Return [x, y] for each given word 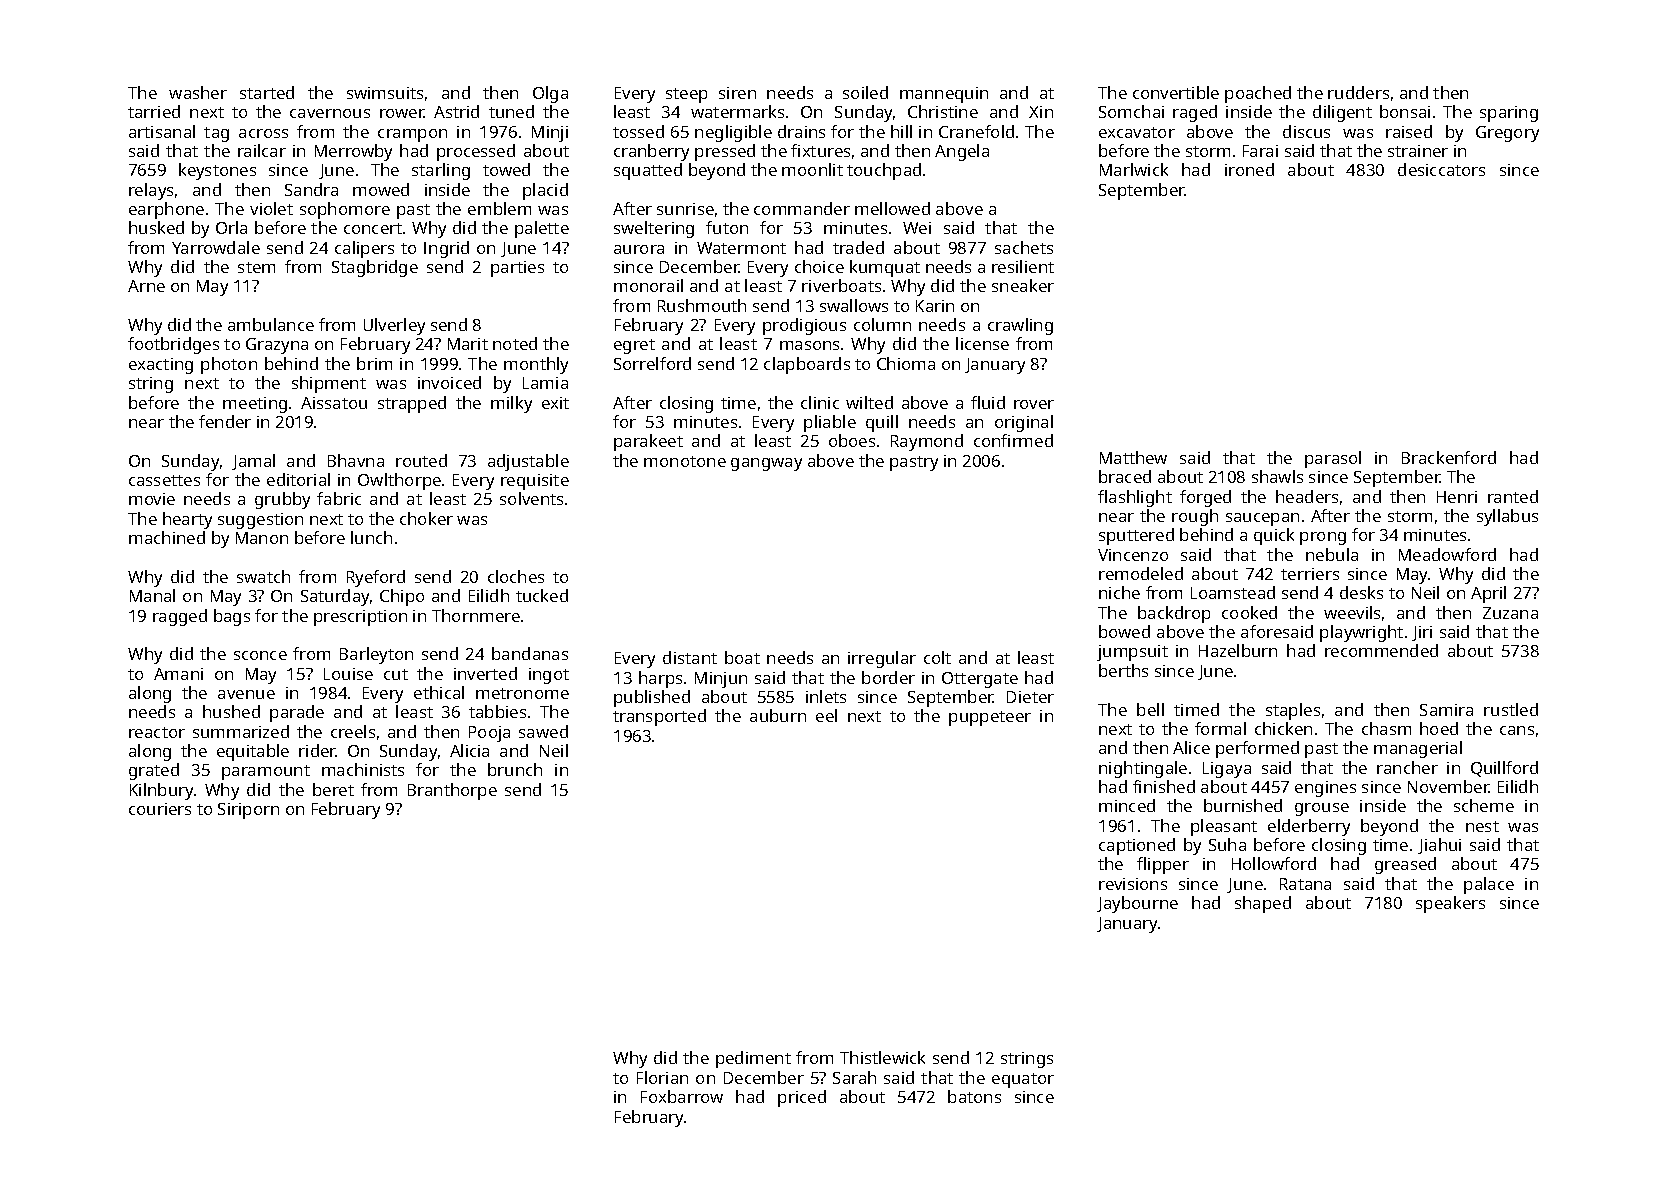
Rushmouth [702, 305]
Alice [1191, 747]
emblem [499, 208]
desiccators [1441, 169]
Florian [662, 1077]
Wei [917, 228]
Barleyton [376, 655]
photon [229, 365]
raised [1409, 131]
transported [659, 717]
